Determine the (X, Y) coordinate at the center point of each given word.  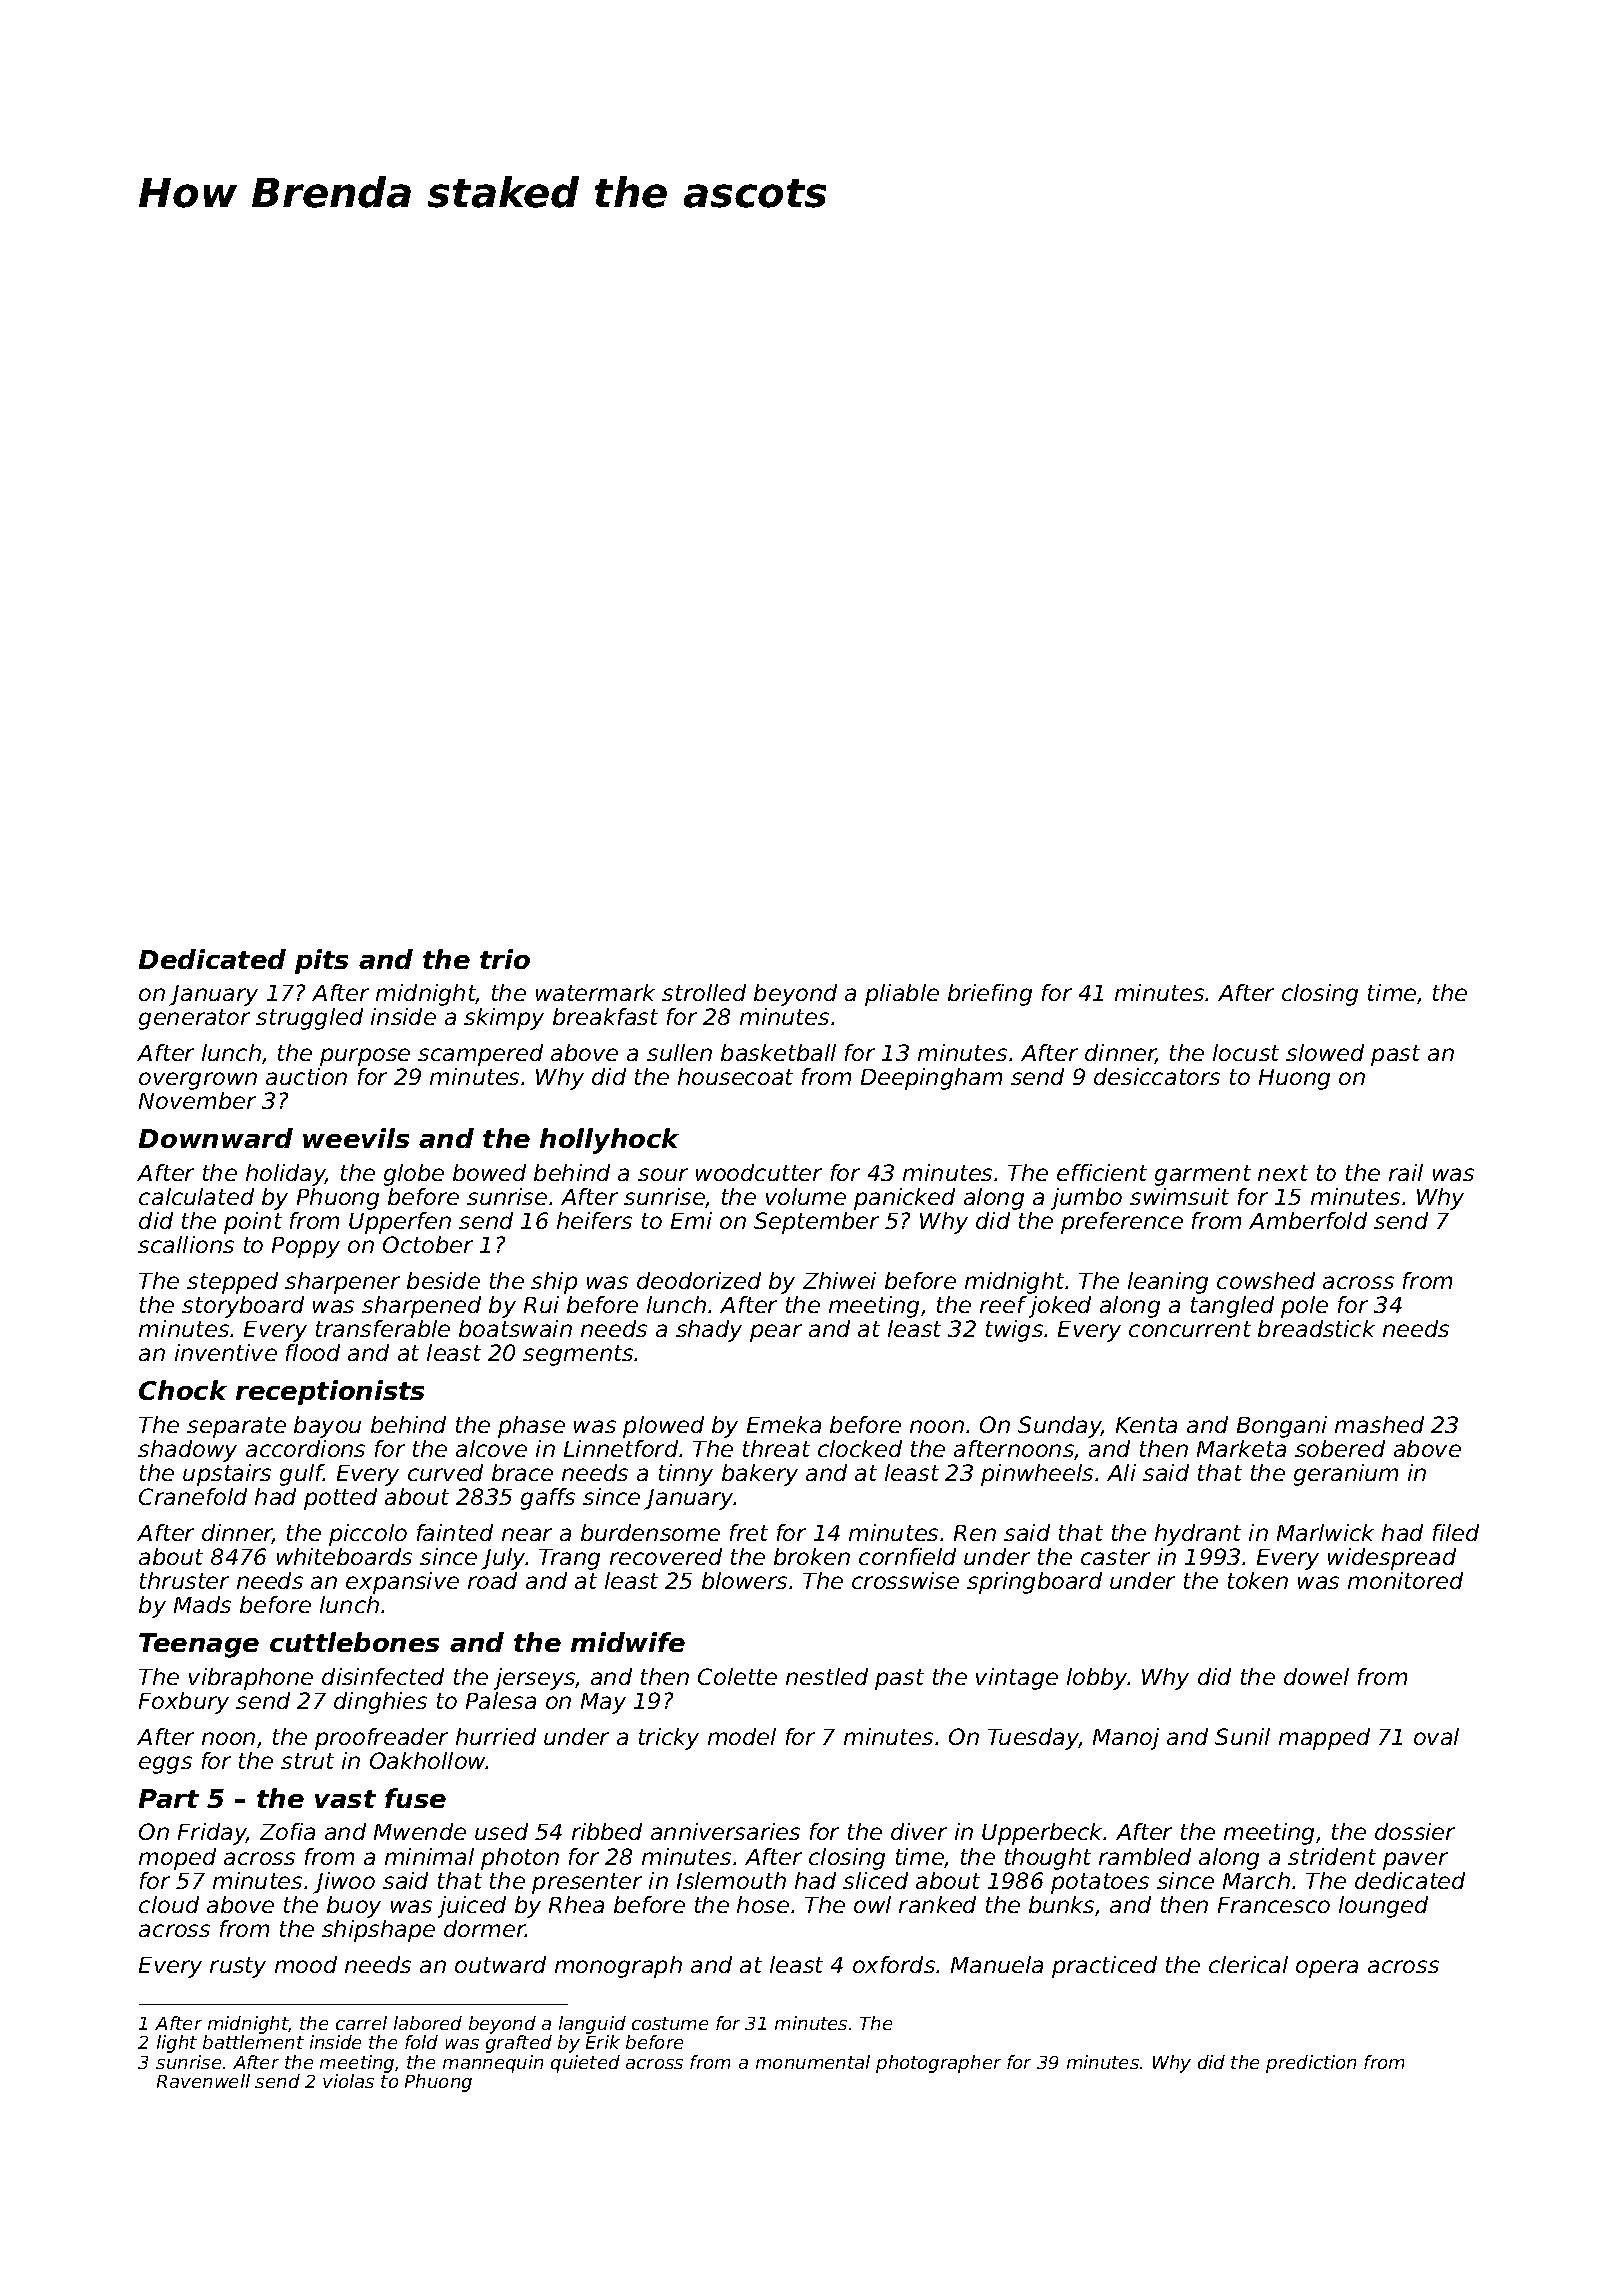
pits (321, 961)
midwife (628, 1642)
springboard (1034, 1583)
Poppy (306, 1247)
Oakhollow (428, 1760)
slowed (1325, 1052)
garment (1203, 1175)
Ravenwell (203, 2081)
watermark (595, 992)
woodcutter (759, 1172)
